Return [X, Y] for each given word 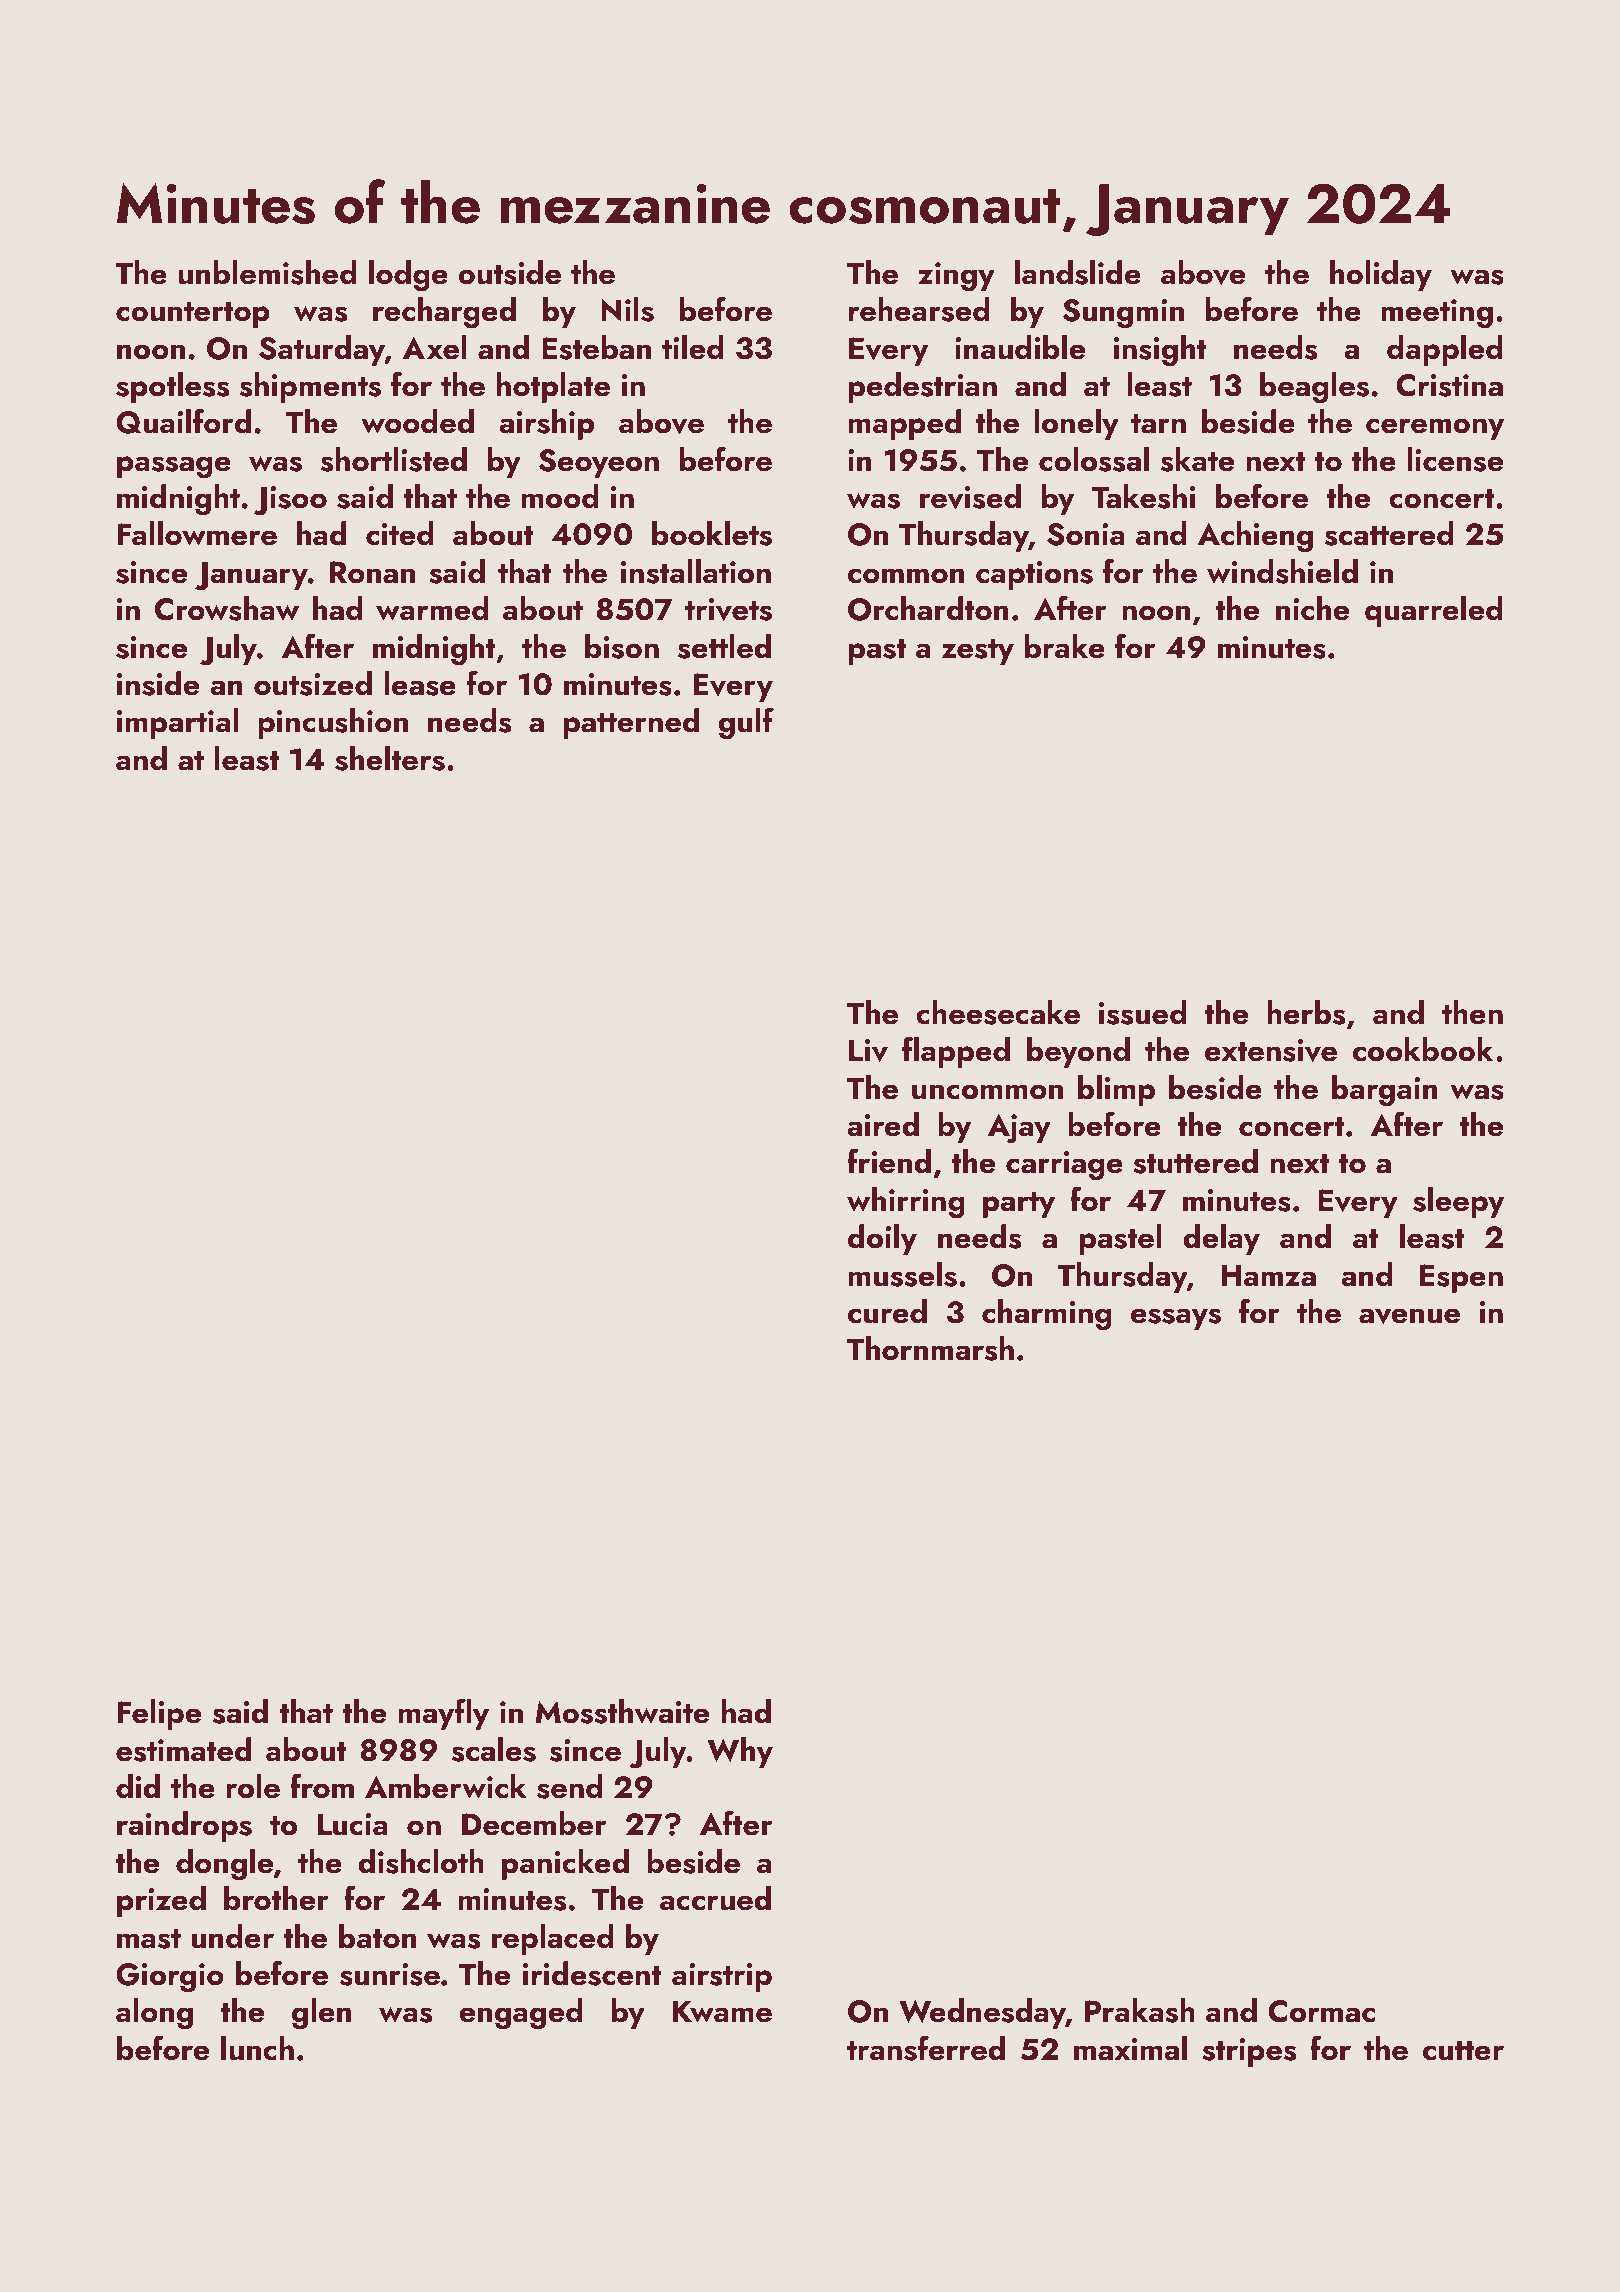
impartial [177, 723]
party [1019, 1205]
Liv [868, 1050]
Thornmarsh [930, 1348]
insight [1160, 351]
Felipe [159, 1714]
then [1472, 1012]
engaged [521, 2014]
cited [400, 533]
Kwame [722, 2011]
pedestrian [923, 387]
